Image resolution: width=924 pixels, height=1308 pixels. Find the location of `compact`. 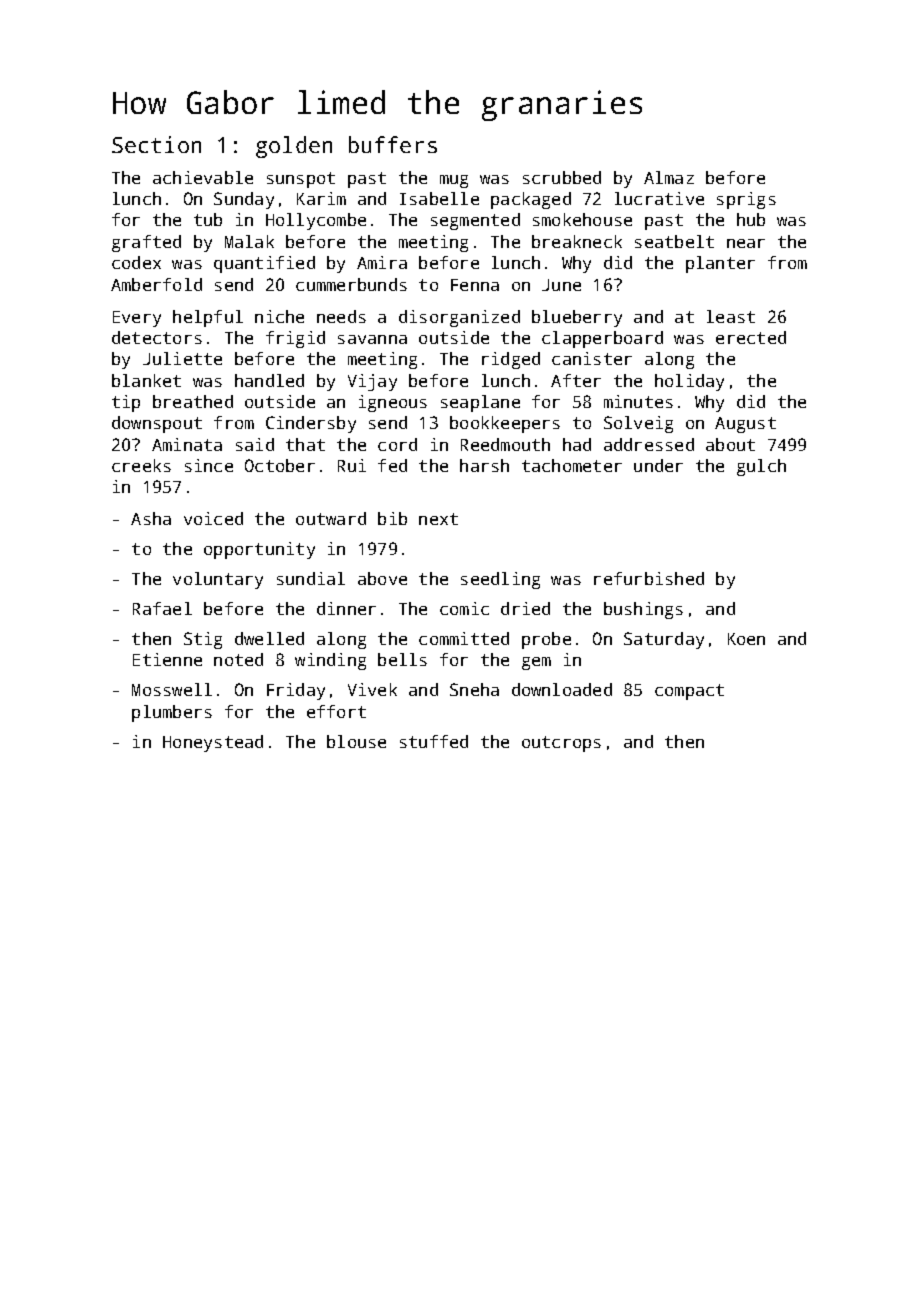

compact is located at coordinates (689, 692).
